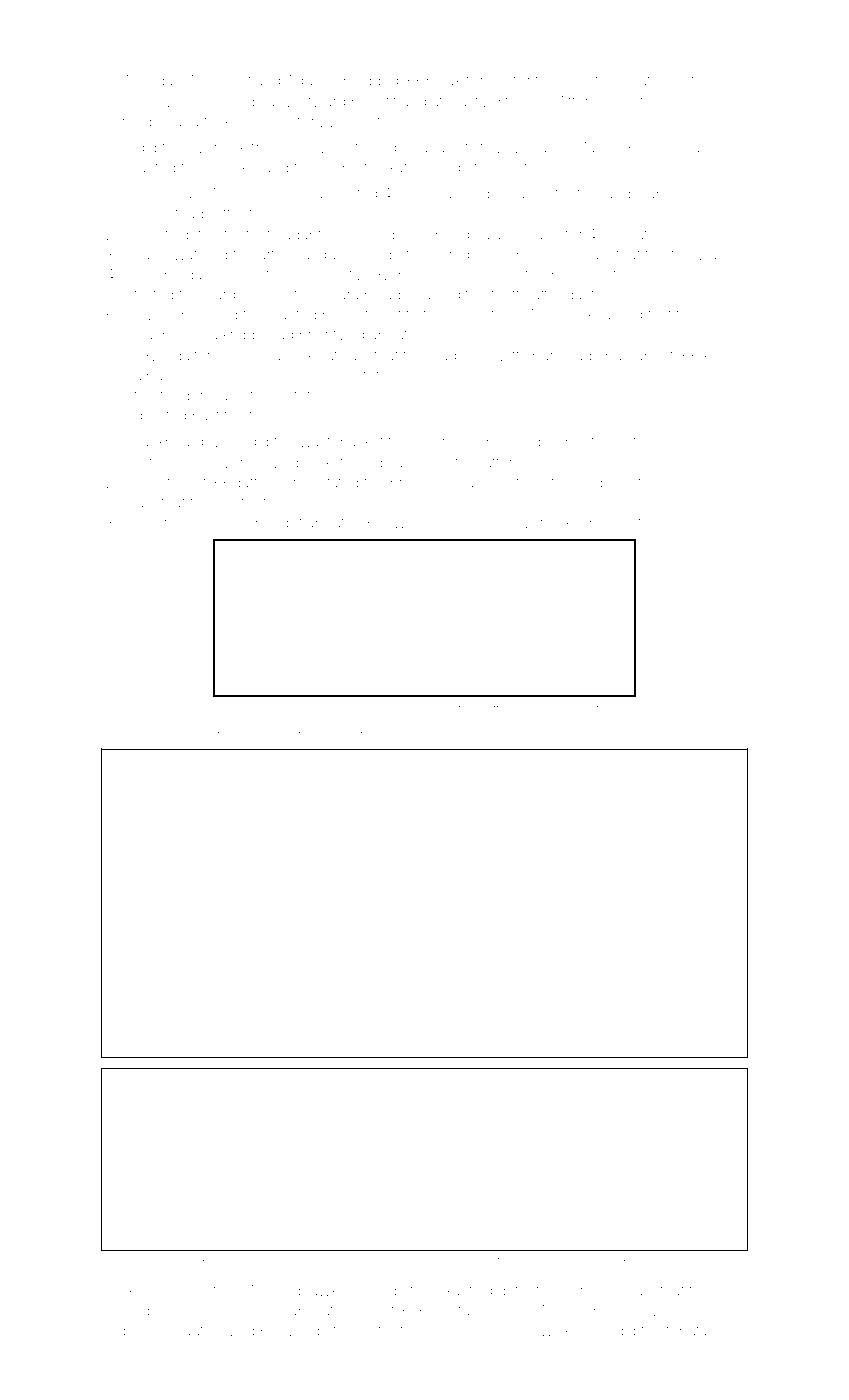  I want to click on observed, so click(593, 1262).
